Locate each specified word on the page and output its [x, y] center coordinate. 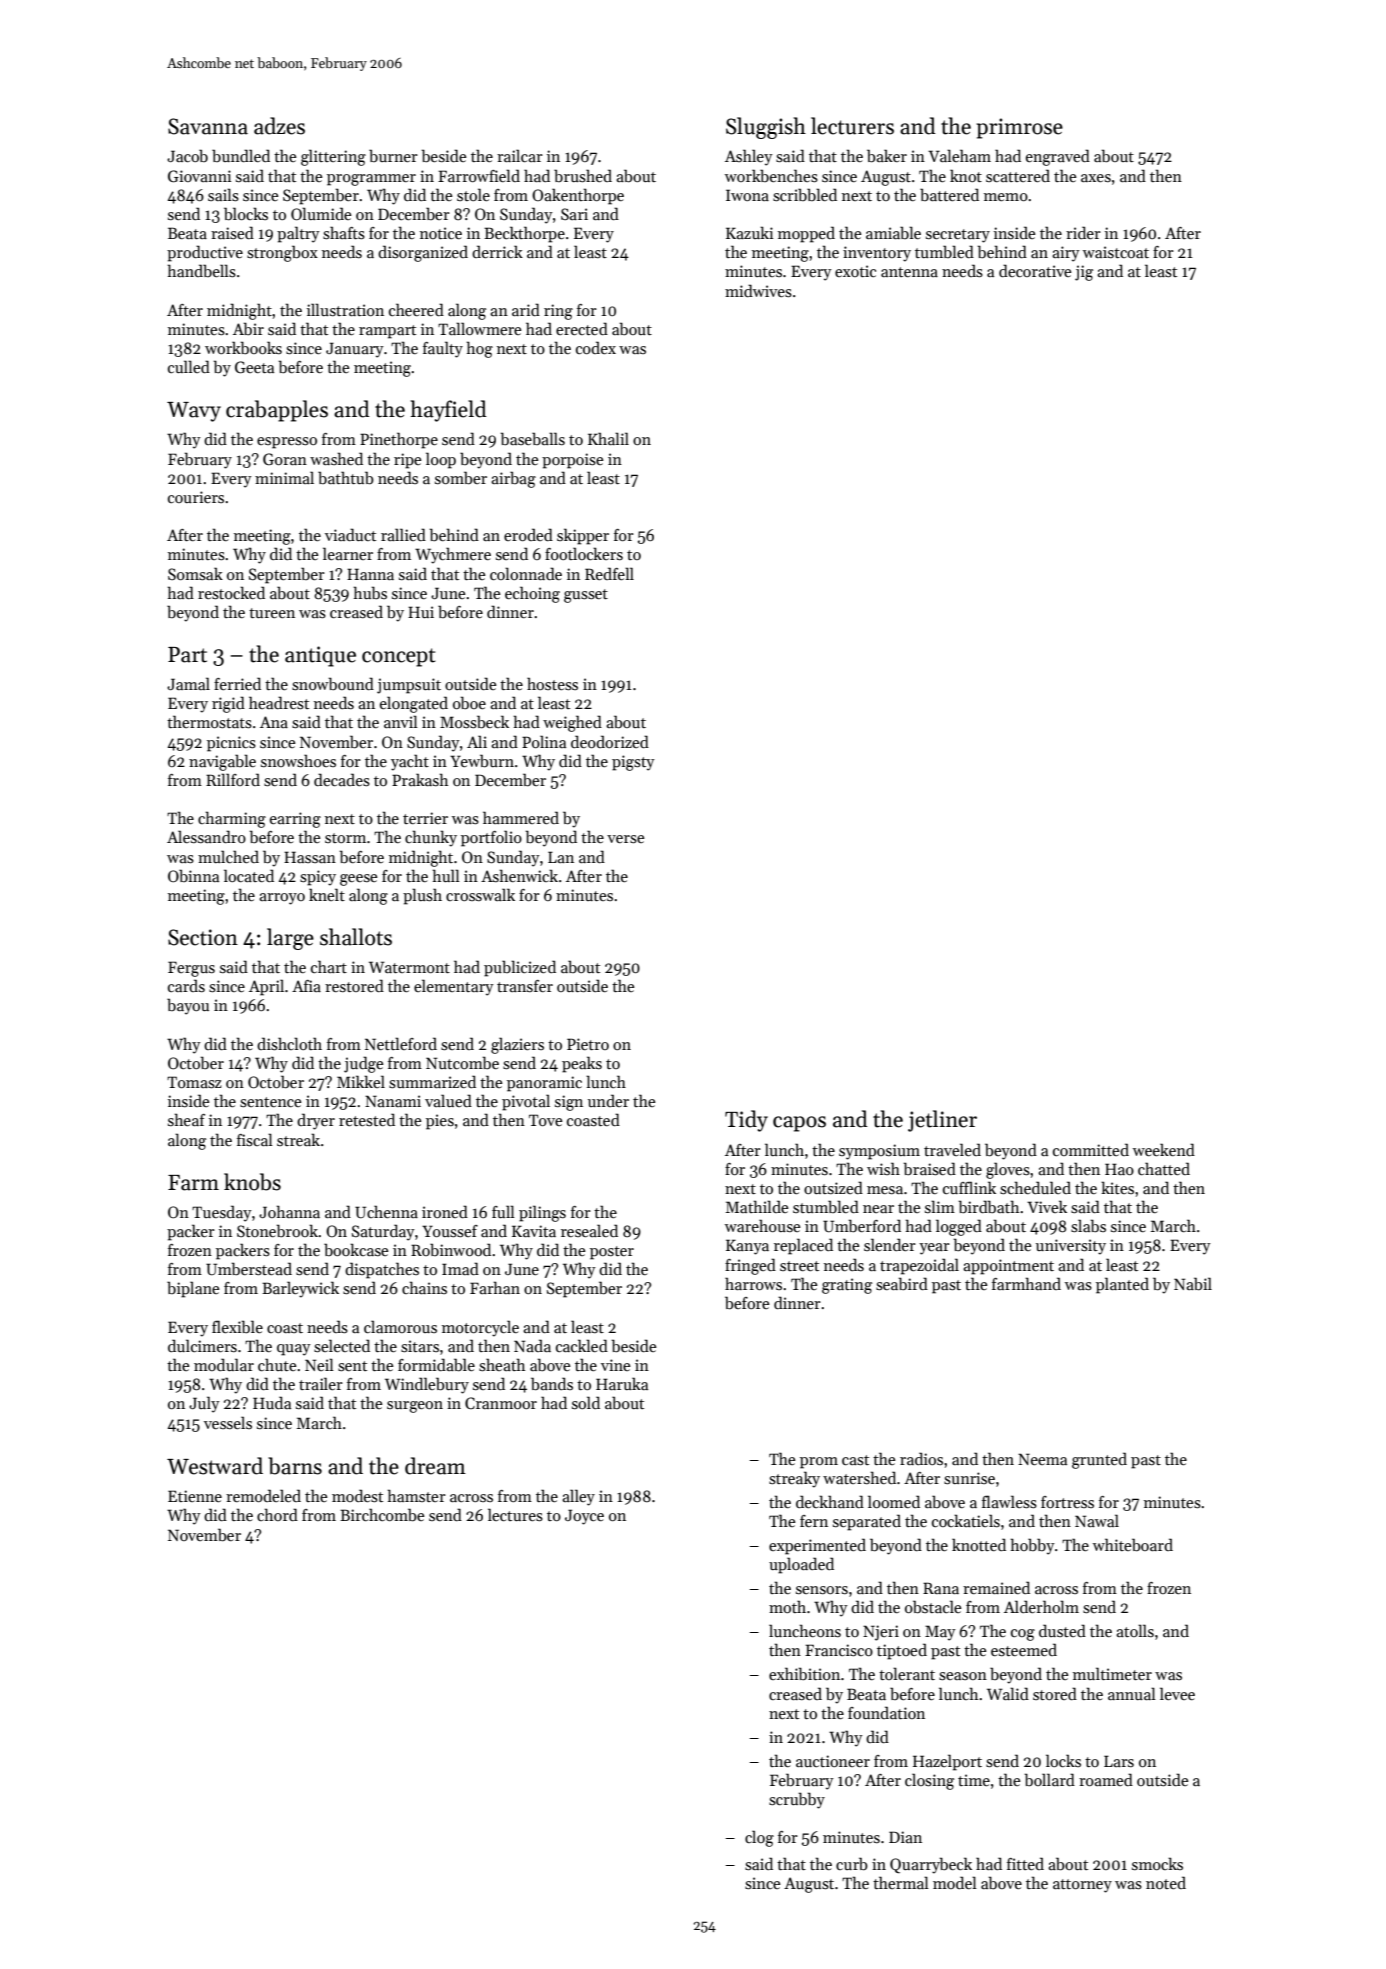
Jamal [188, 683]
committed [1091, 1149]
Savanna [208, 126]
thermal [901, 1882]
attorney [1082, 1886]
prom [819, 1463]
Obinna [193, 876]
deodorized [610, 741]
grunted [1099, 1460]
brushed [583, 176]
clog [759, 1838]
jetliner [942, 1121]
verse [626, 839]
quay [294, 1350]
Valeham [959, 155]
